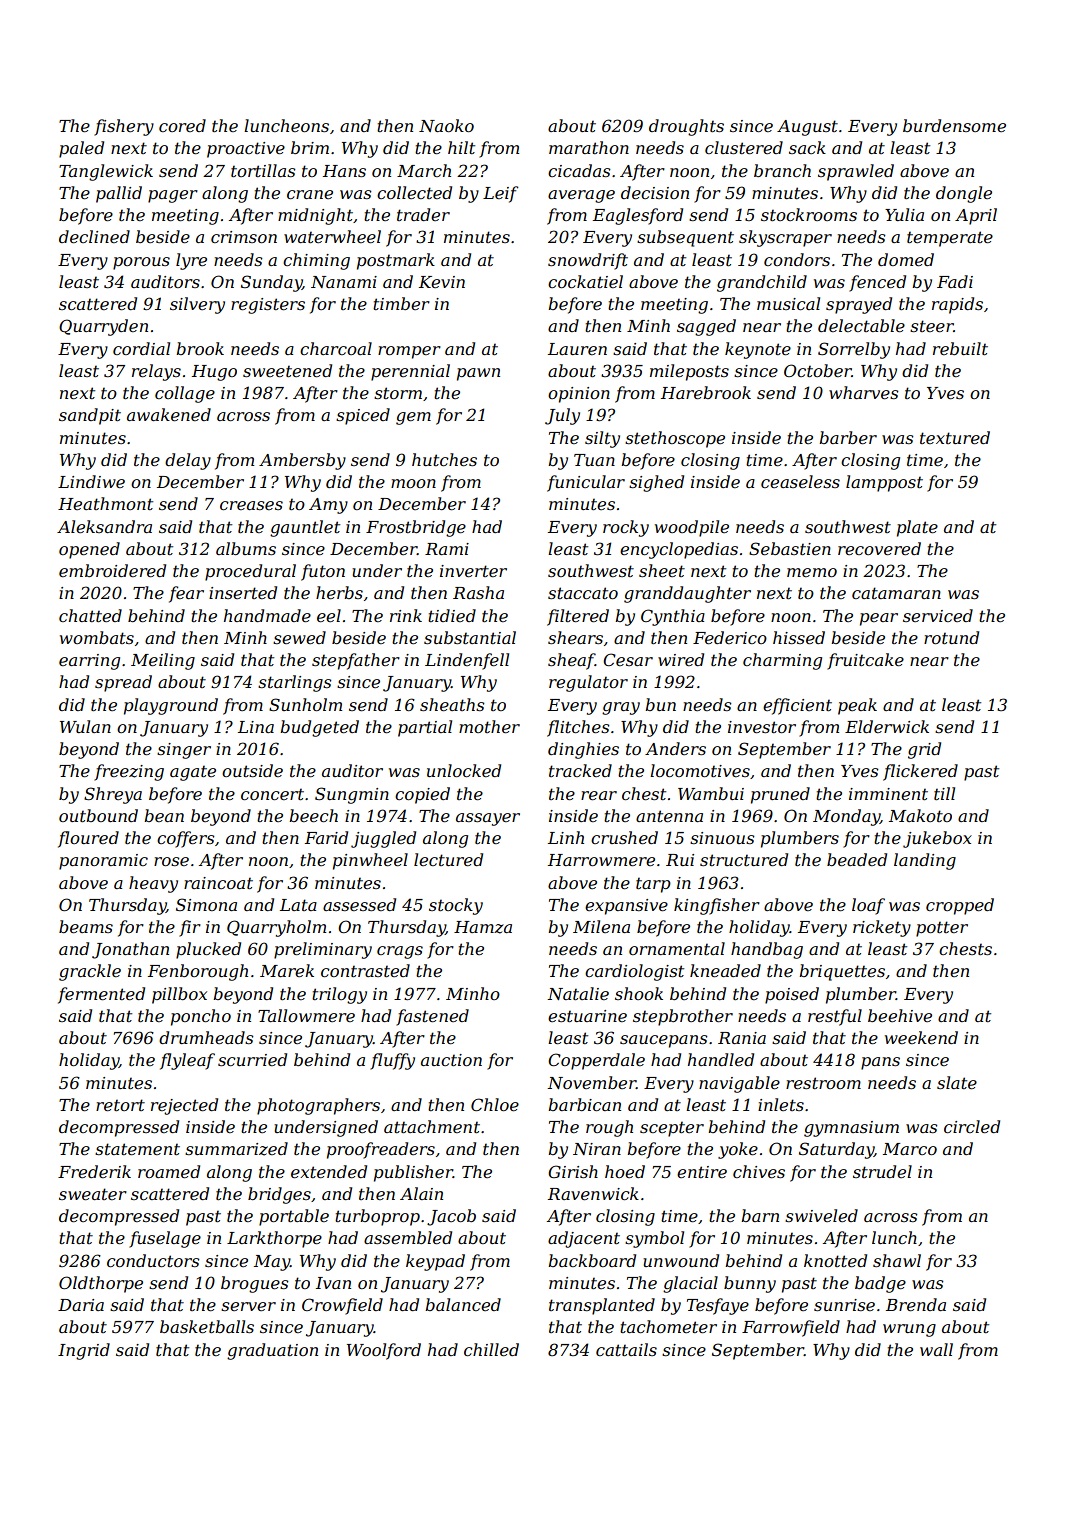 This document has width=1069, height=1518. I want to click on Harrowmere, so click(601, 860).
